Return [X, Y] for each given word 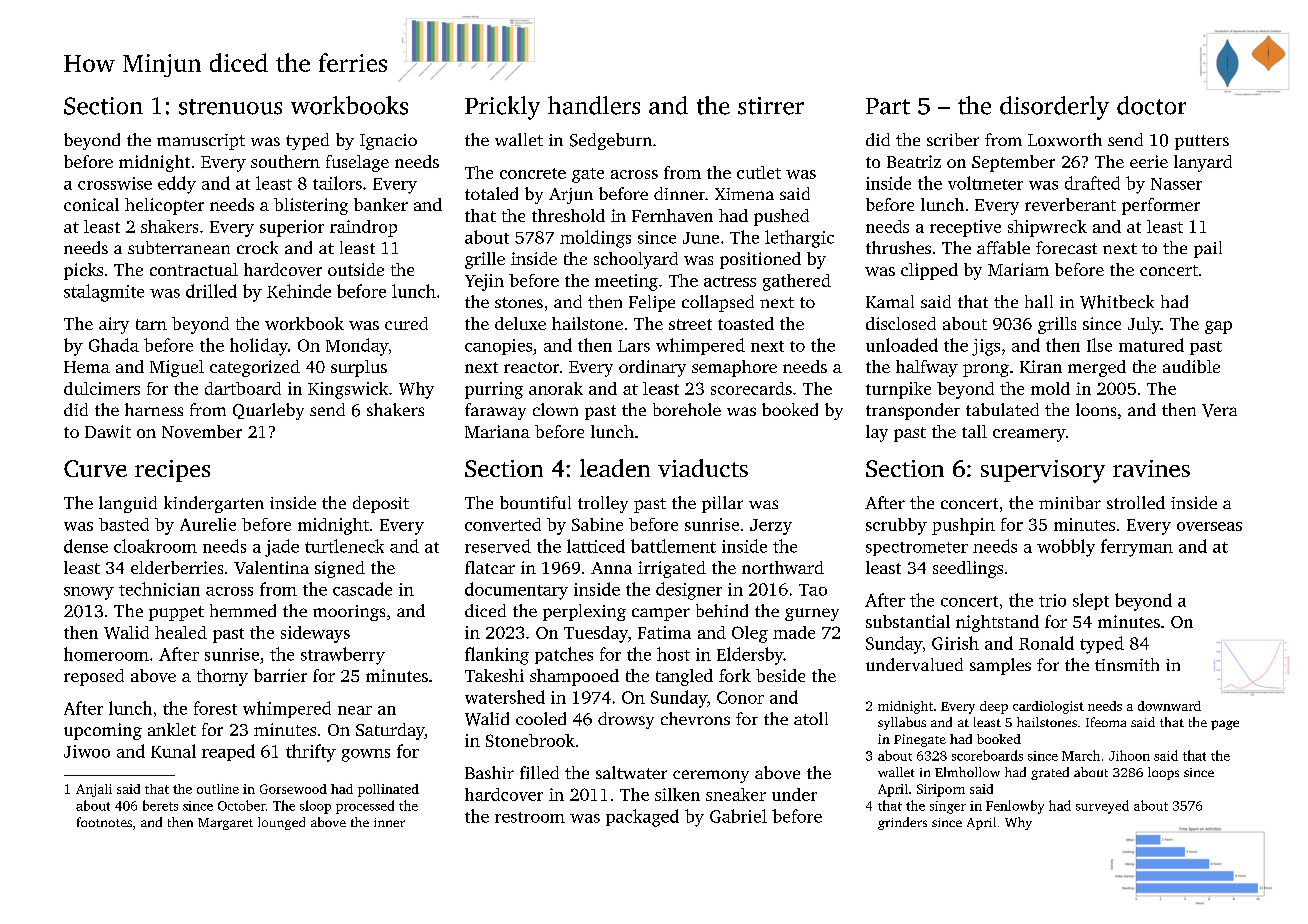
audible [1191, 366]
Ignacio [388, 142]
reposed [94, 677]
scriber [953, 139]
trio [1052, 600]
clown [555, 409]
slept [1091, 601]
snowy [89, 593]
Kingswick [348, 390]
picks [83, 271]
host [673, 654]
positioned [760, 260]
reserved [498, 546]
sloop [315, 807]
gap [1218, 327]
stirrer [771, 106]
